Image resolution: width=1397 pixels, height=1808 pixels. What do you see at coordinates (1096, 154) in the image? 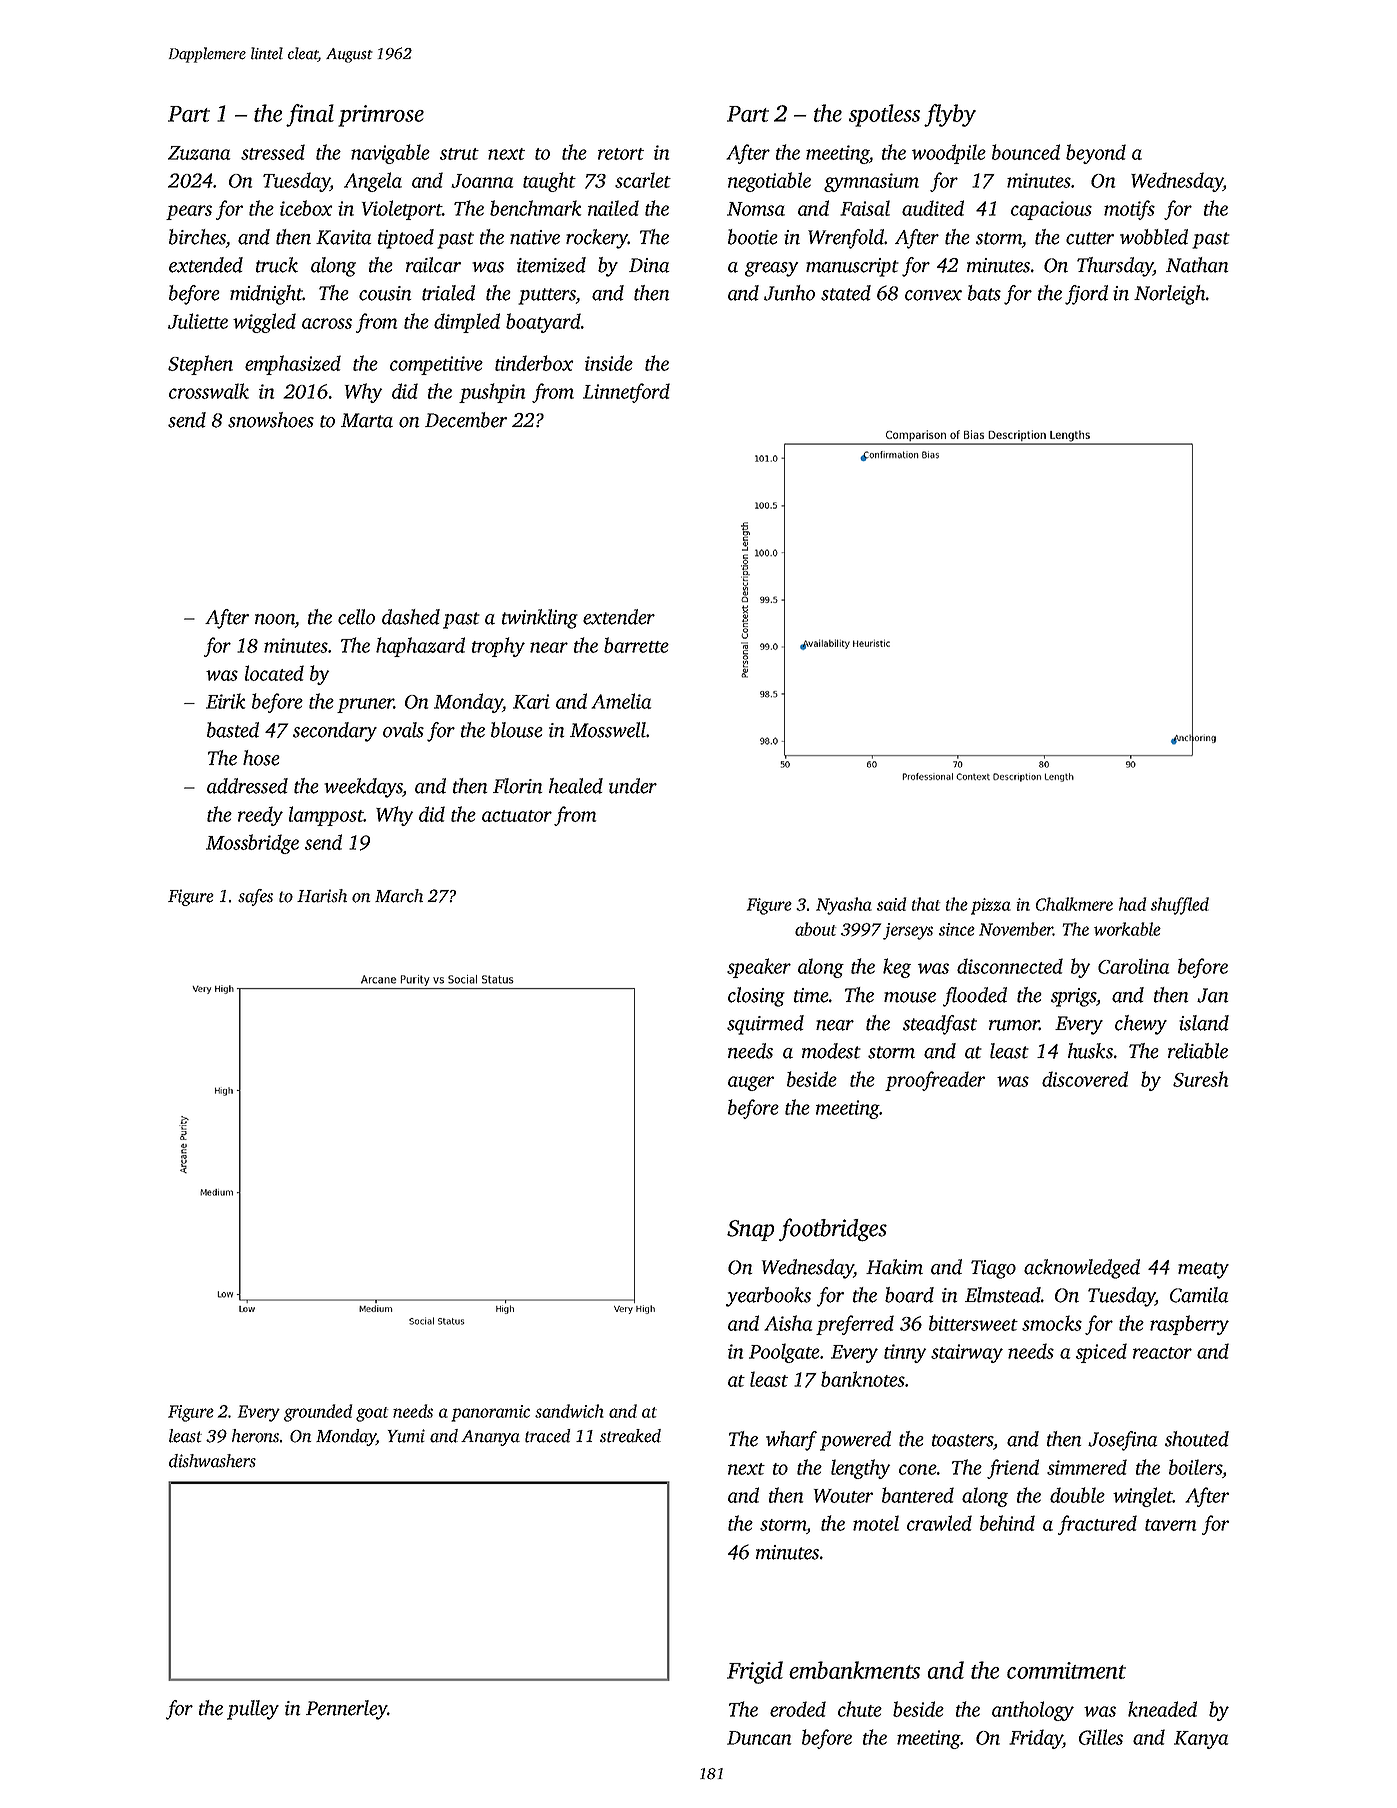
I see `beyond` at bounding box center [1096, 154].
